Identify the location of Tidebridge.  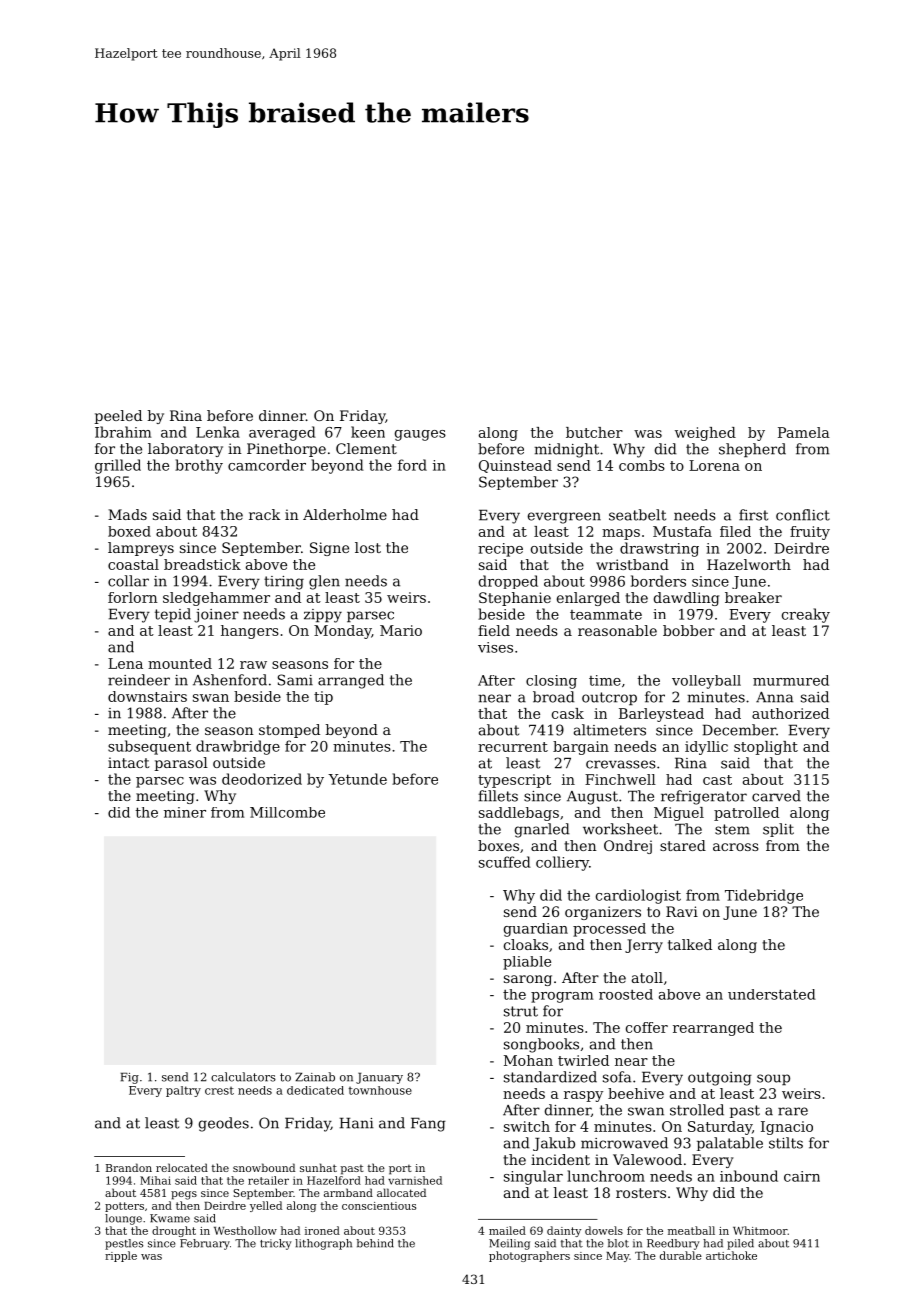
(764, 896).
